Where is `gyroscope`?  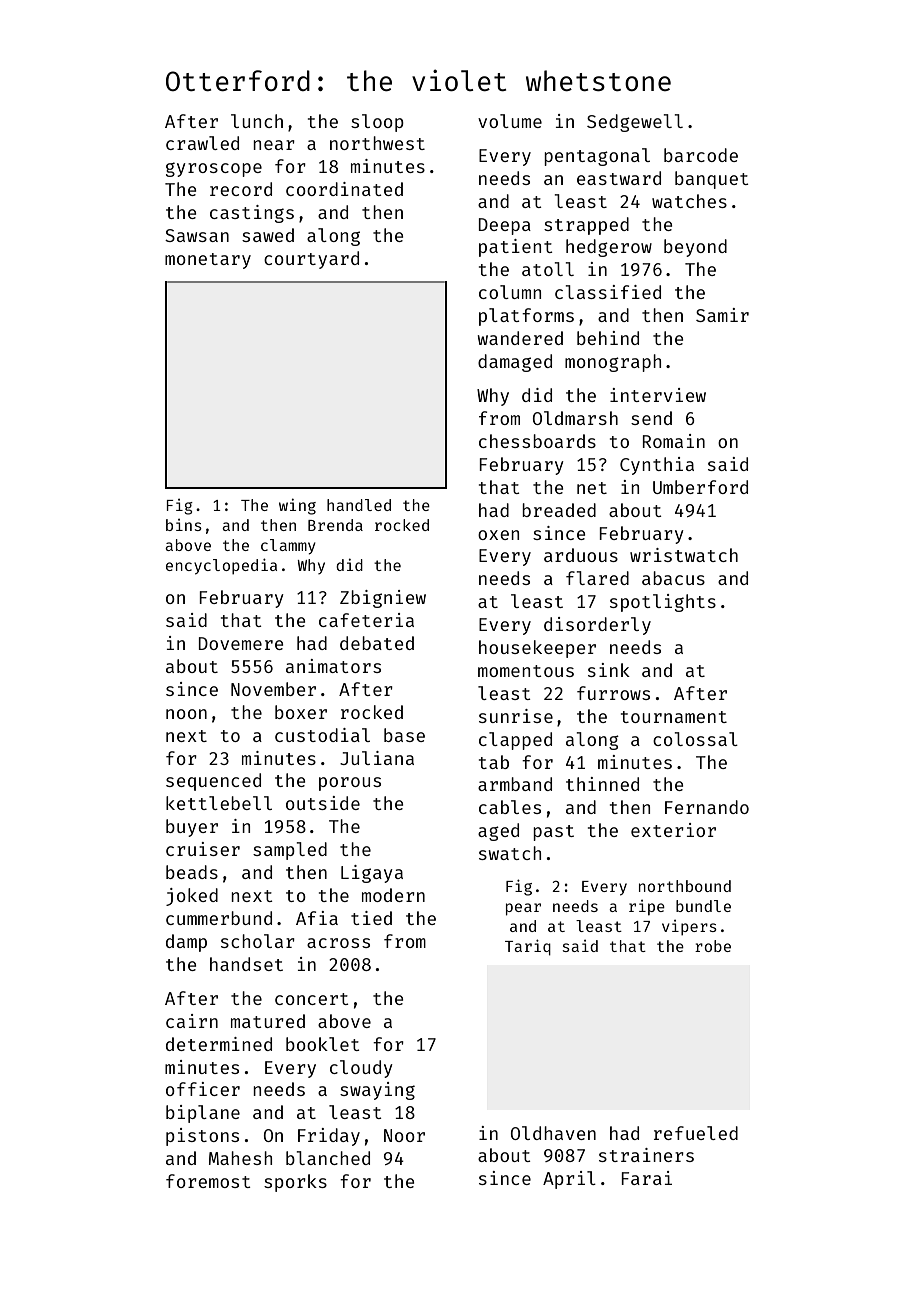
gyroscope is located at coordinates (214, 169).
